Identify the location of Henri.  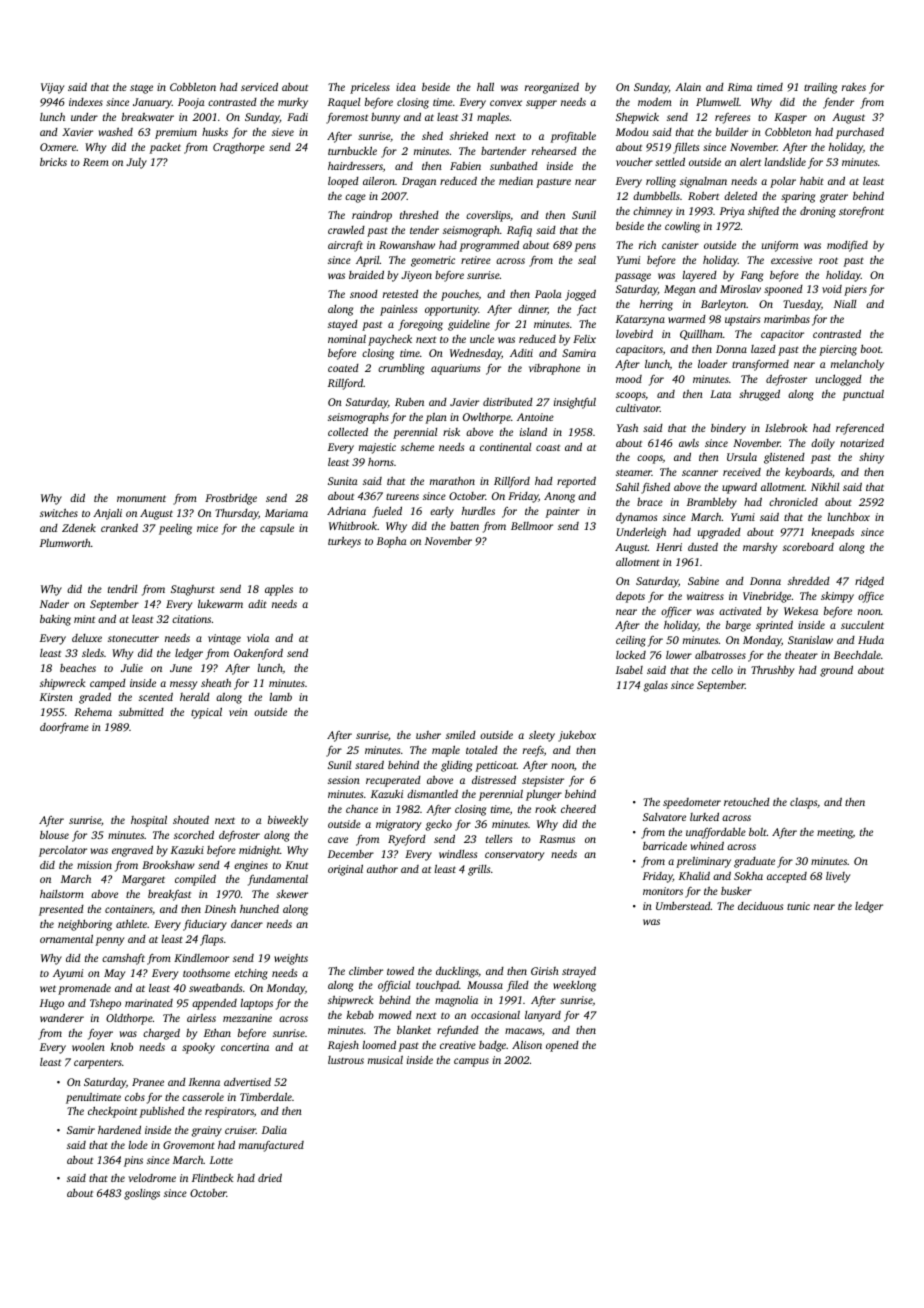
(669, 547).
